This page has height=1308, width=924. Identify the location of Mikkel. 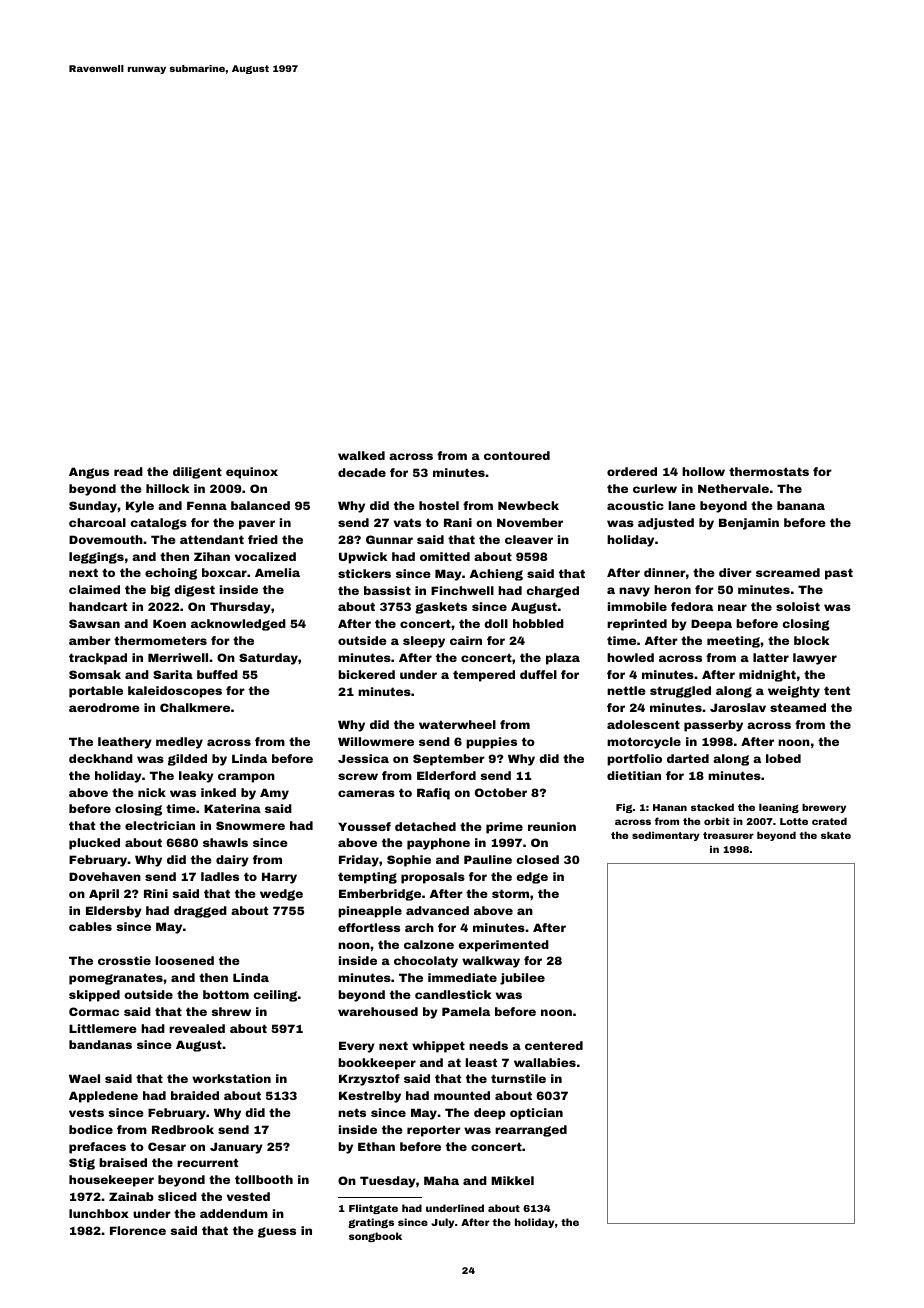
(512, 1180).
